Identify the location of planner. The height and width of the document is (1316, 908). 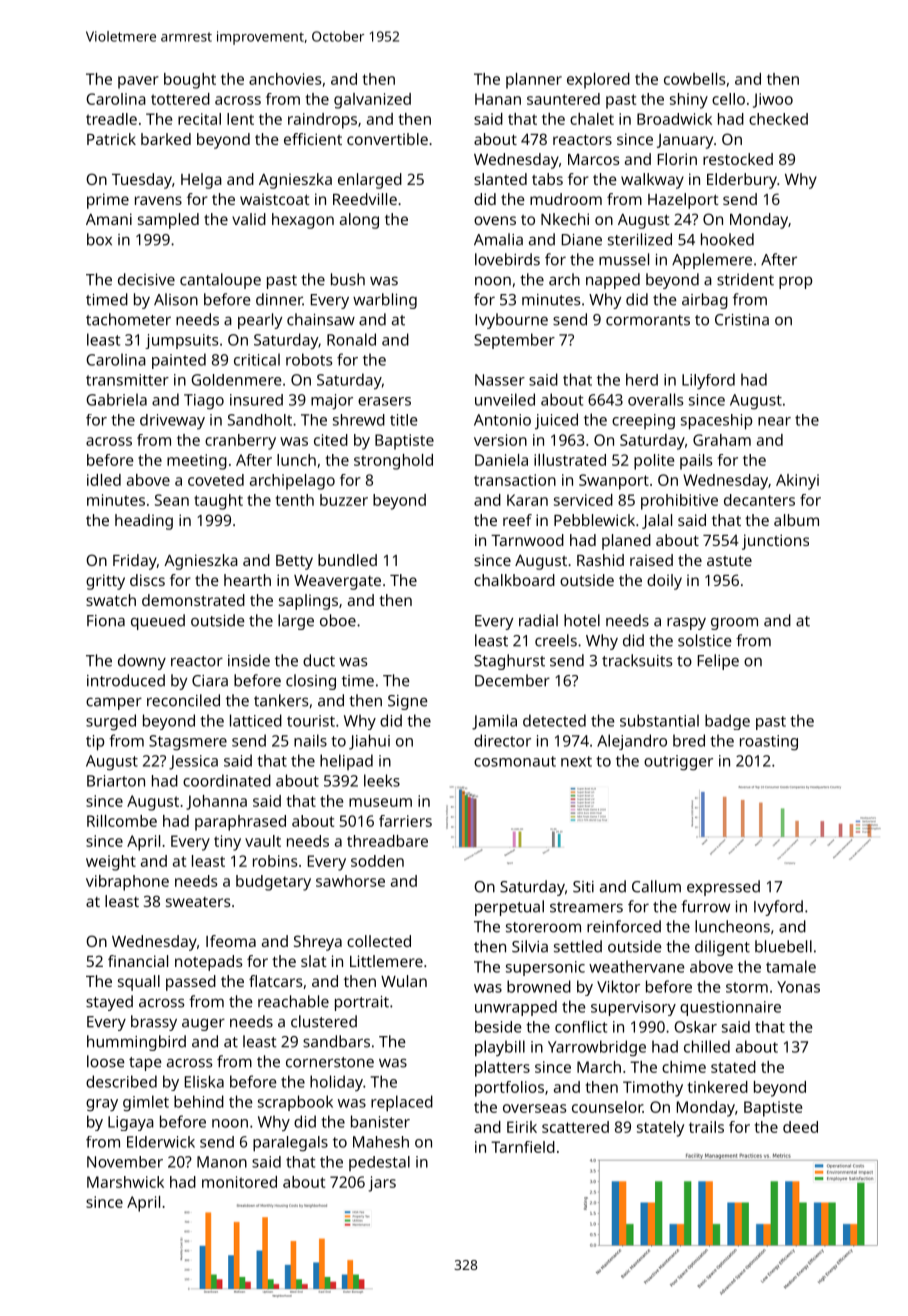
(534, 81).
